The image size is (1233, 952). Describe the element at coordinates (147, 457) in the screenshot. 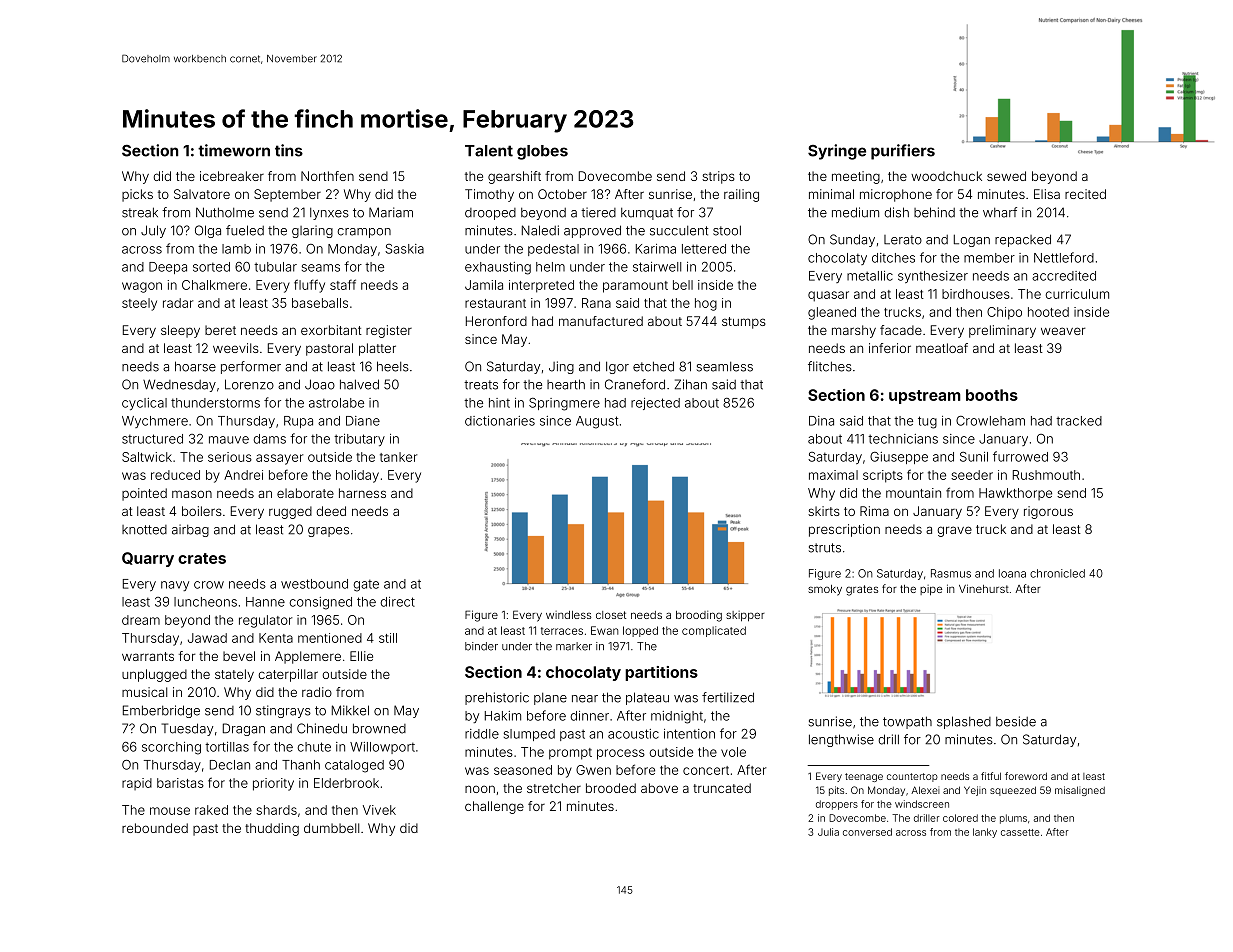

I see `Saltwick` at that location.
